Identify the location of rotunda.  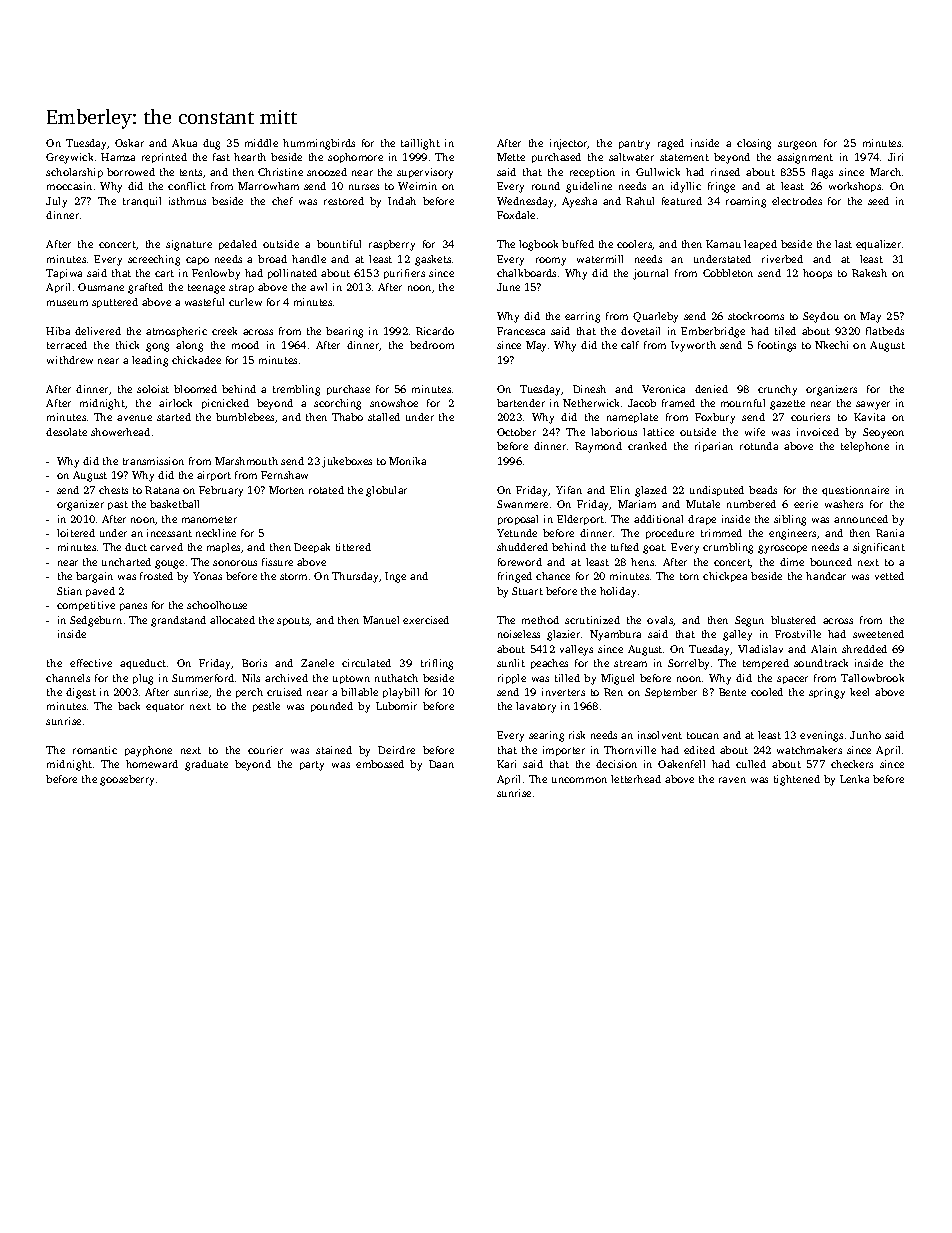
(759, 446).
